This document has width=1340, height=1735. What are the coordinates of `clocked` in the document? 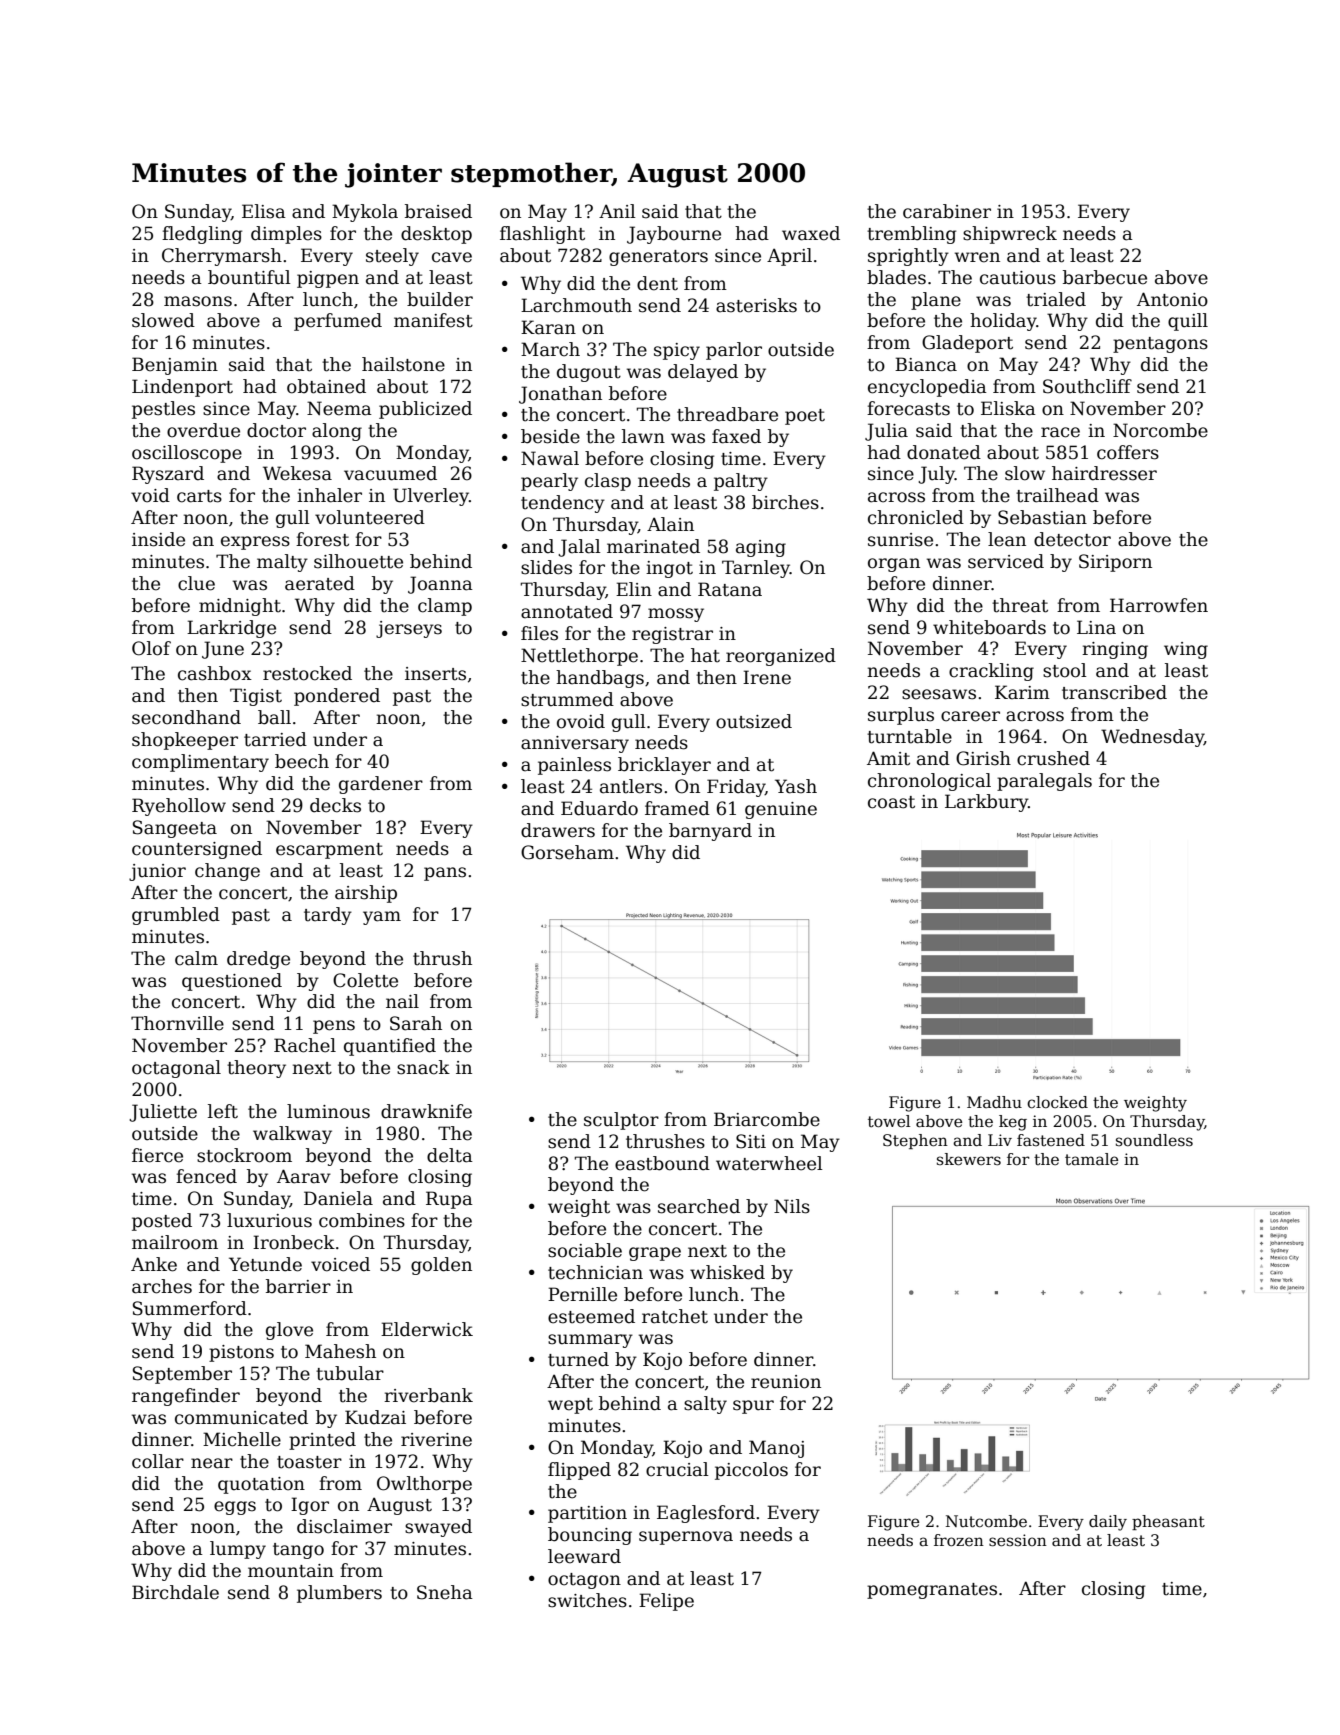 It's located at (1057, 1102).
